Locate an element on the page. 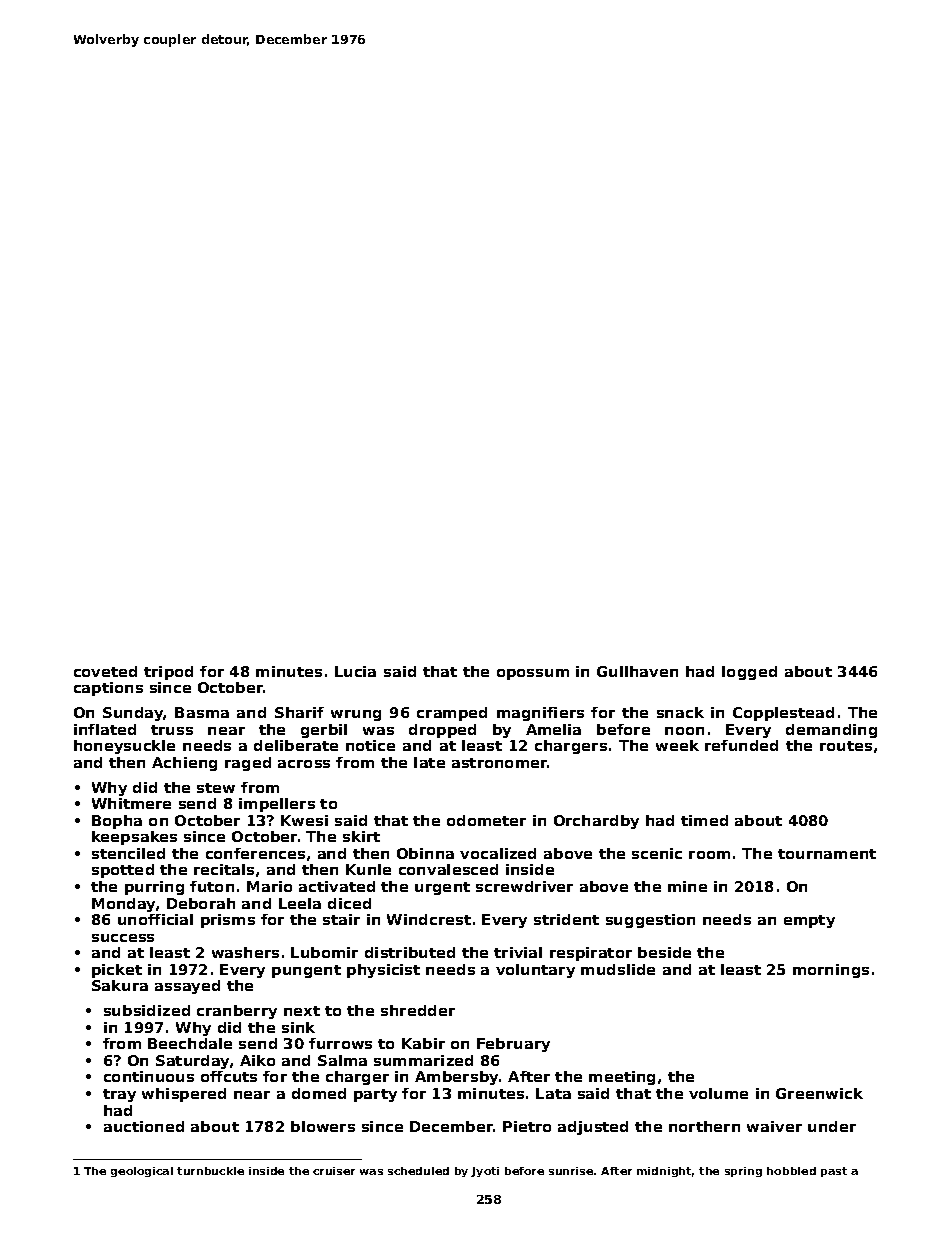  auctioned is located at coordinates (144, 1126).
